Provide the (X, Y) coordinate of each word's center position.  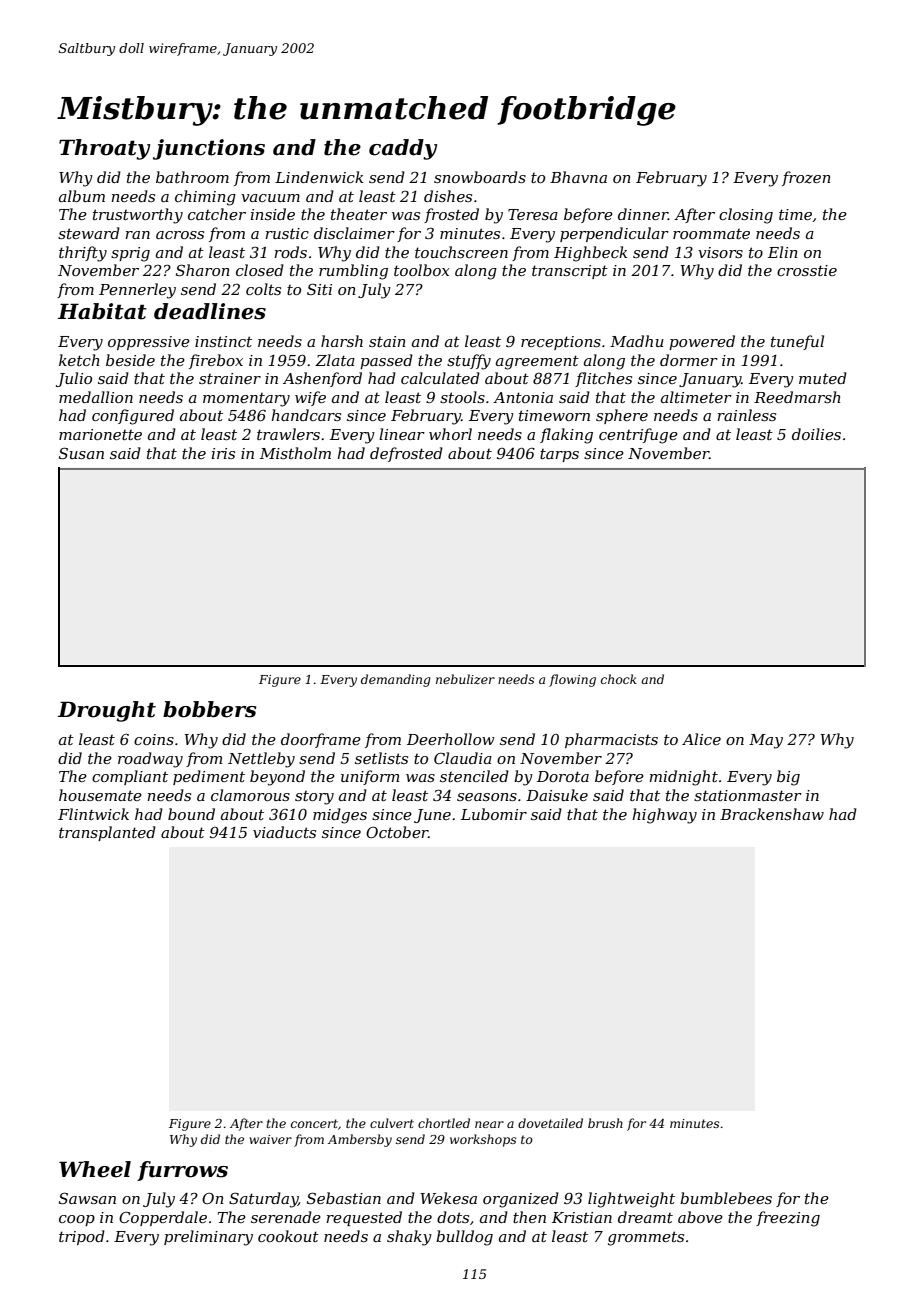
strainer (230, 378)
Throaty (105, 149)
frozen (806, 178)
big (788, 778)
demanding (396, 680)
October (397, 832)
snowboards (480, 177)
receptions (561, 343)
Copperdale (163, 1218)
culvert (392, 1123)
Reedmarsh (797, 397)
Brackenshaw (772, 814)
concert (314, 1123)
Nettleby (261, 760)
